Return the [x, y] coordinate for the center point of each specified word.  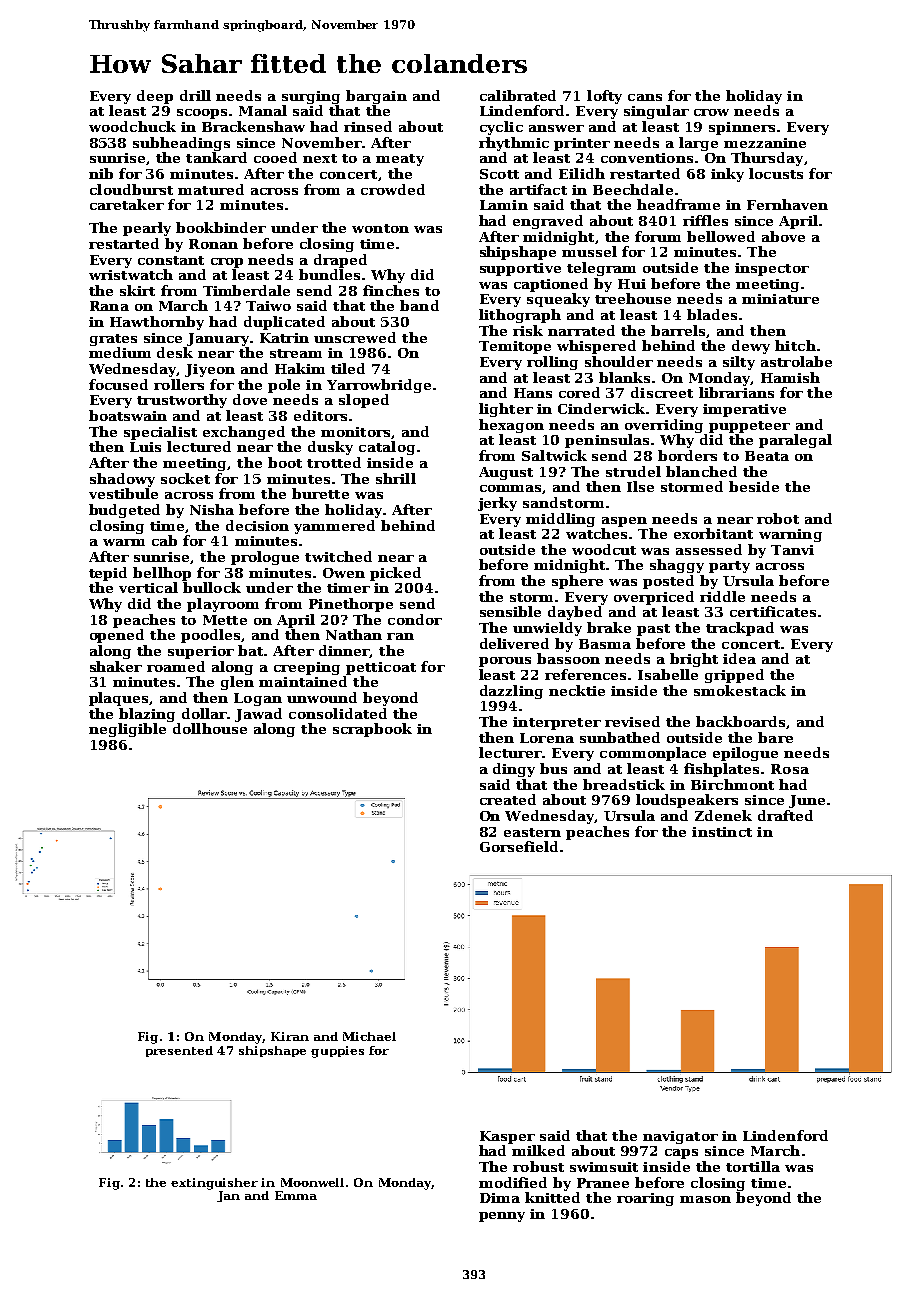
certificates [773, 611]
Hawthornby [157, 323]
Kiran [290, 1036]
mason [705, 1199]
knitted [552, 1197]
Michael [369, 1036]
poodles [210, 636]
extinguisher [214, 1184]
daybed [575, 613]
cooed [275, 157]
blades [712, 314]
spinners [742, 128]
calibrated [518, 95]
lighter [506, 410]
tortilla [753, 1166]
